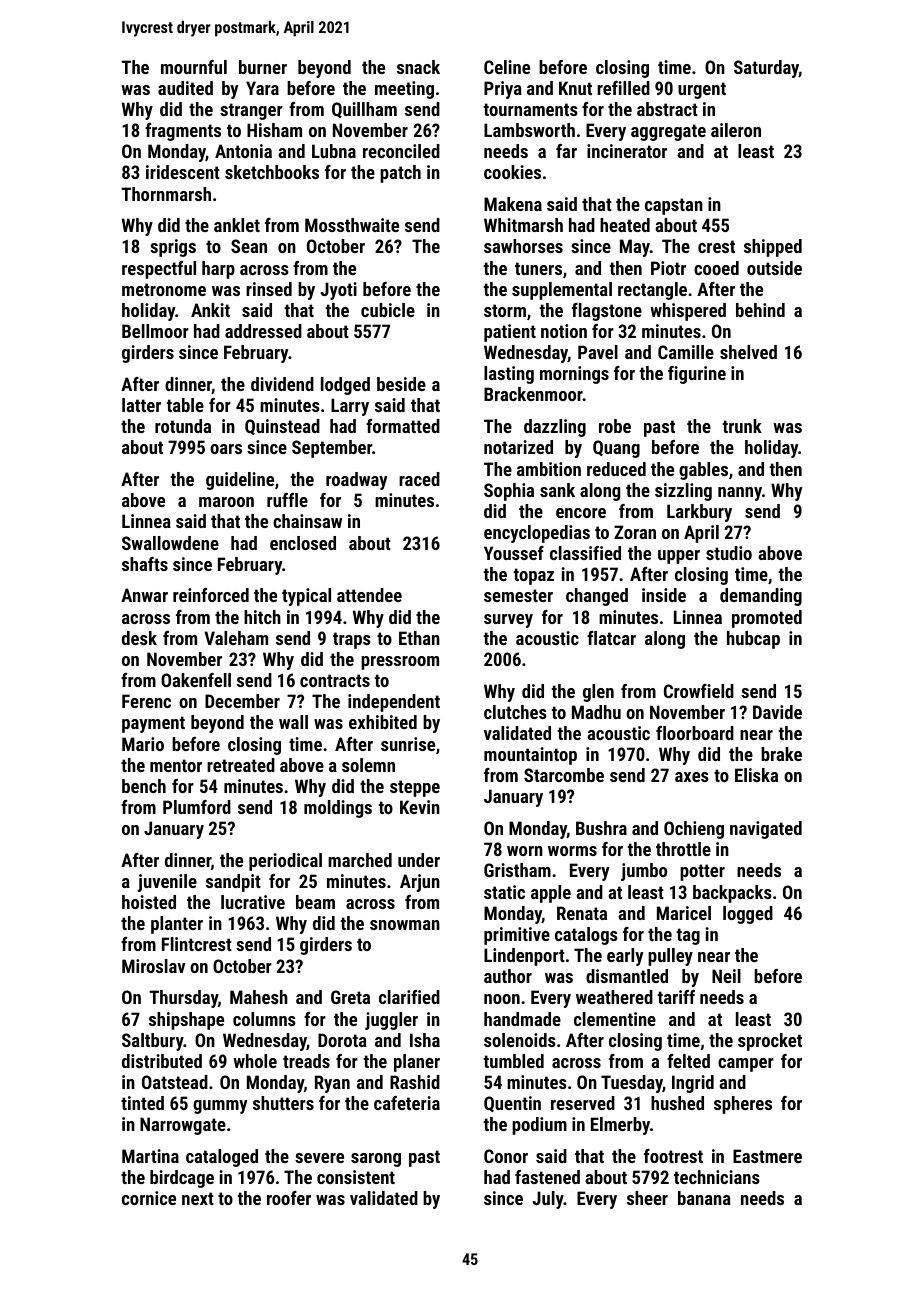  I want to click on logged, so click(748, 915).
